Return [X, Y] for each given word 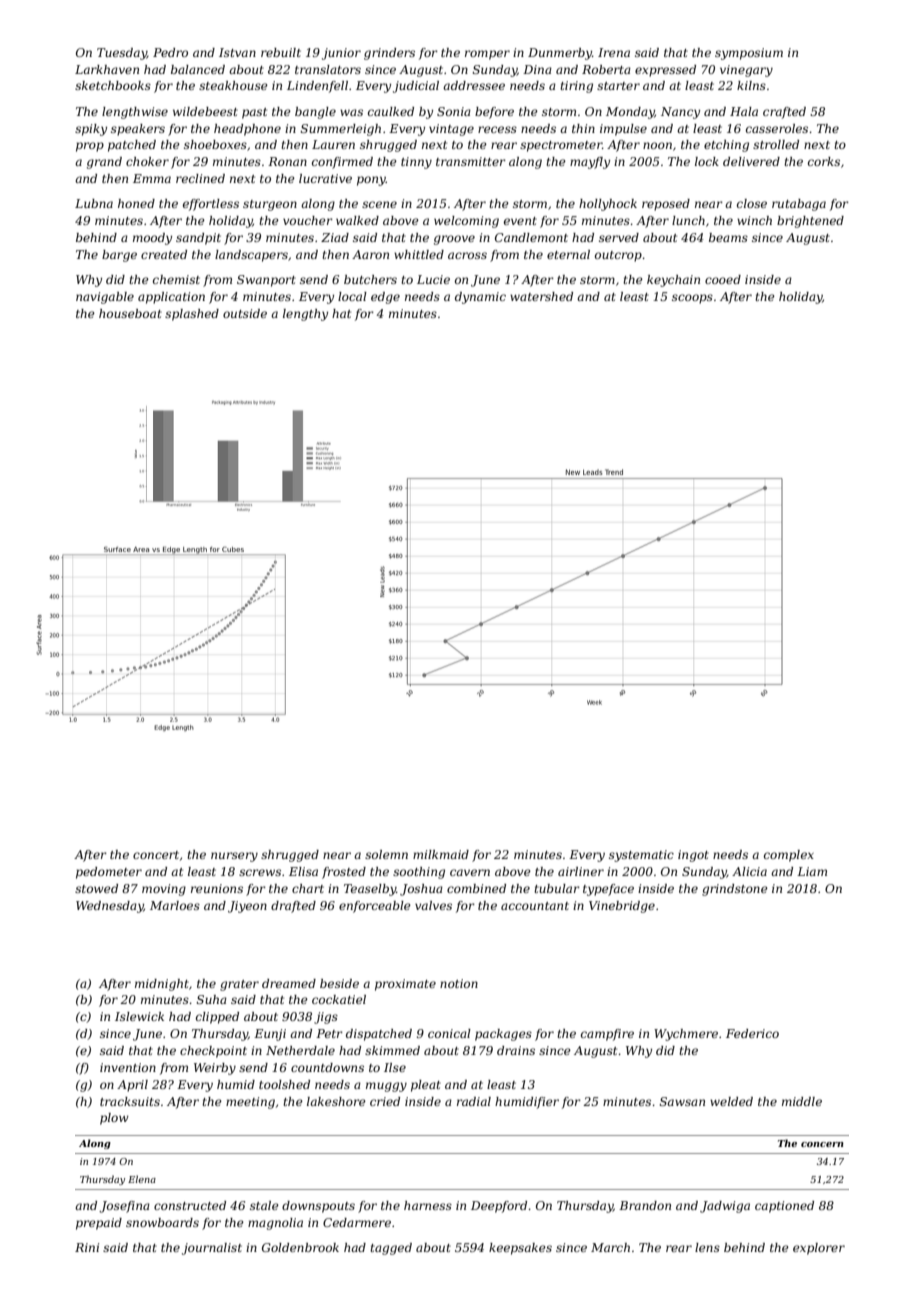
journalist [212, 1249]
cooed [723, 279]
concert [156, 855]
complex [789, 856]
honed [136, 203]
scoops [692, 299]
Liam [812, 871]
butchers [370, 279]
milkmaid [441, 854]
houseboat [130, 313]
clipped [217, 1018]
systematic [641, 856]
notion [459, 983]
